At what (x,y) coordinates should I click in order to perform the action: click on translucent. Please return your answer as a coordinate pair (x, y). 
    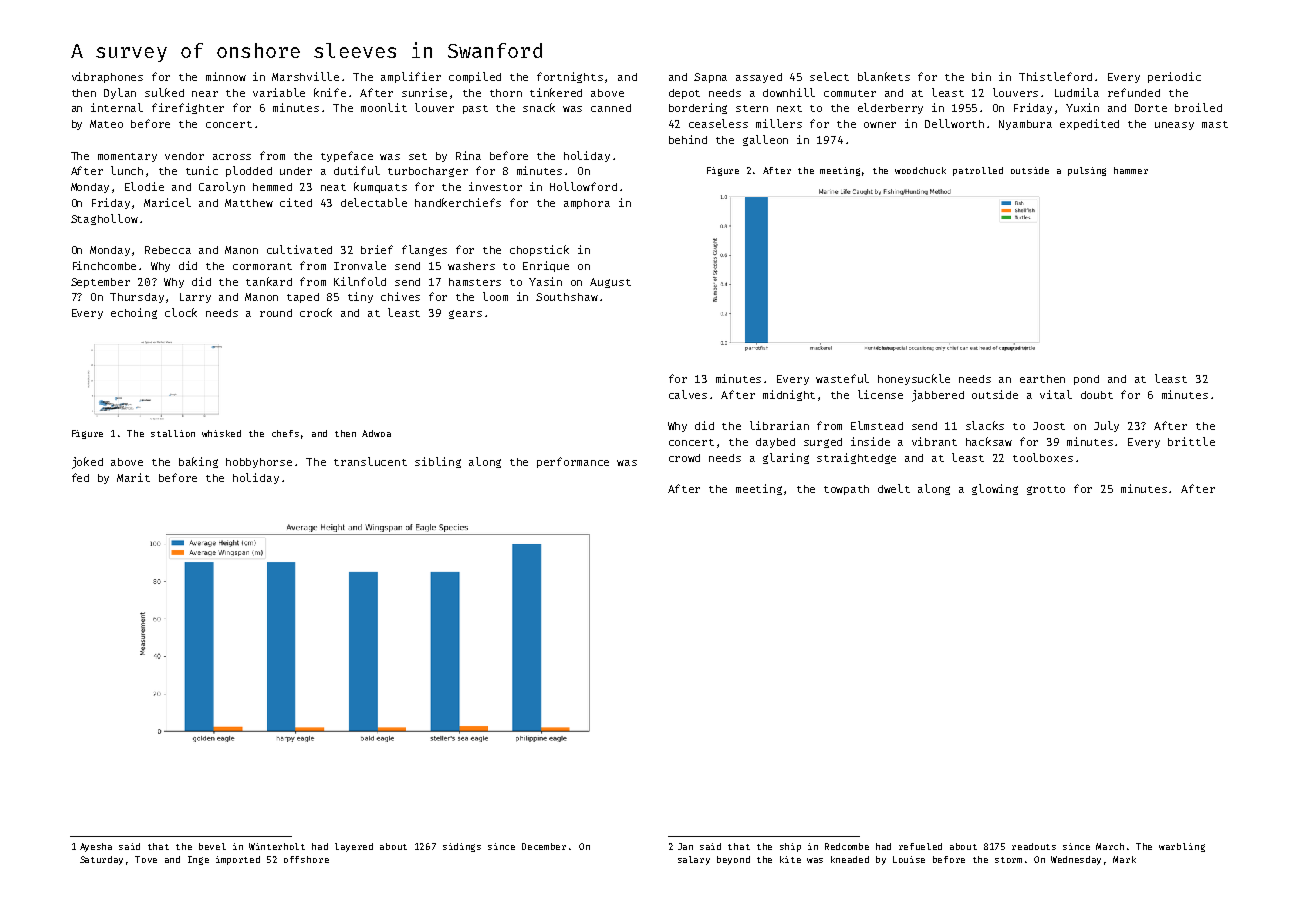
    Looking at the image, I should click on (370, 461).
